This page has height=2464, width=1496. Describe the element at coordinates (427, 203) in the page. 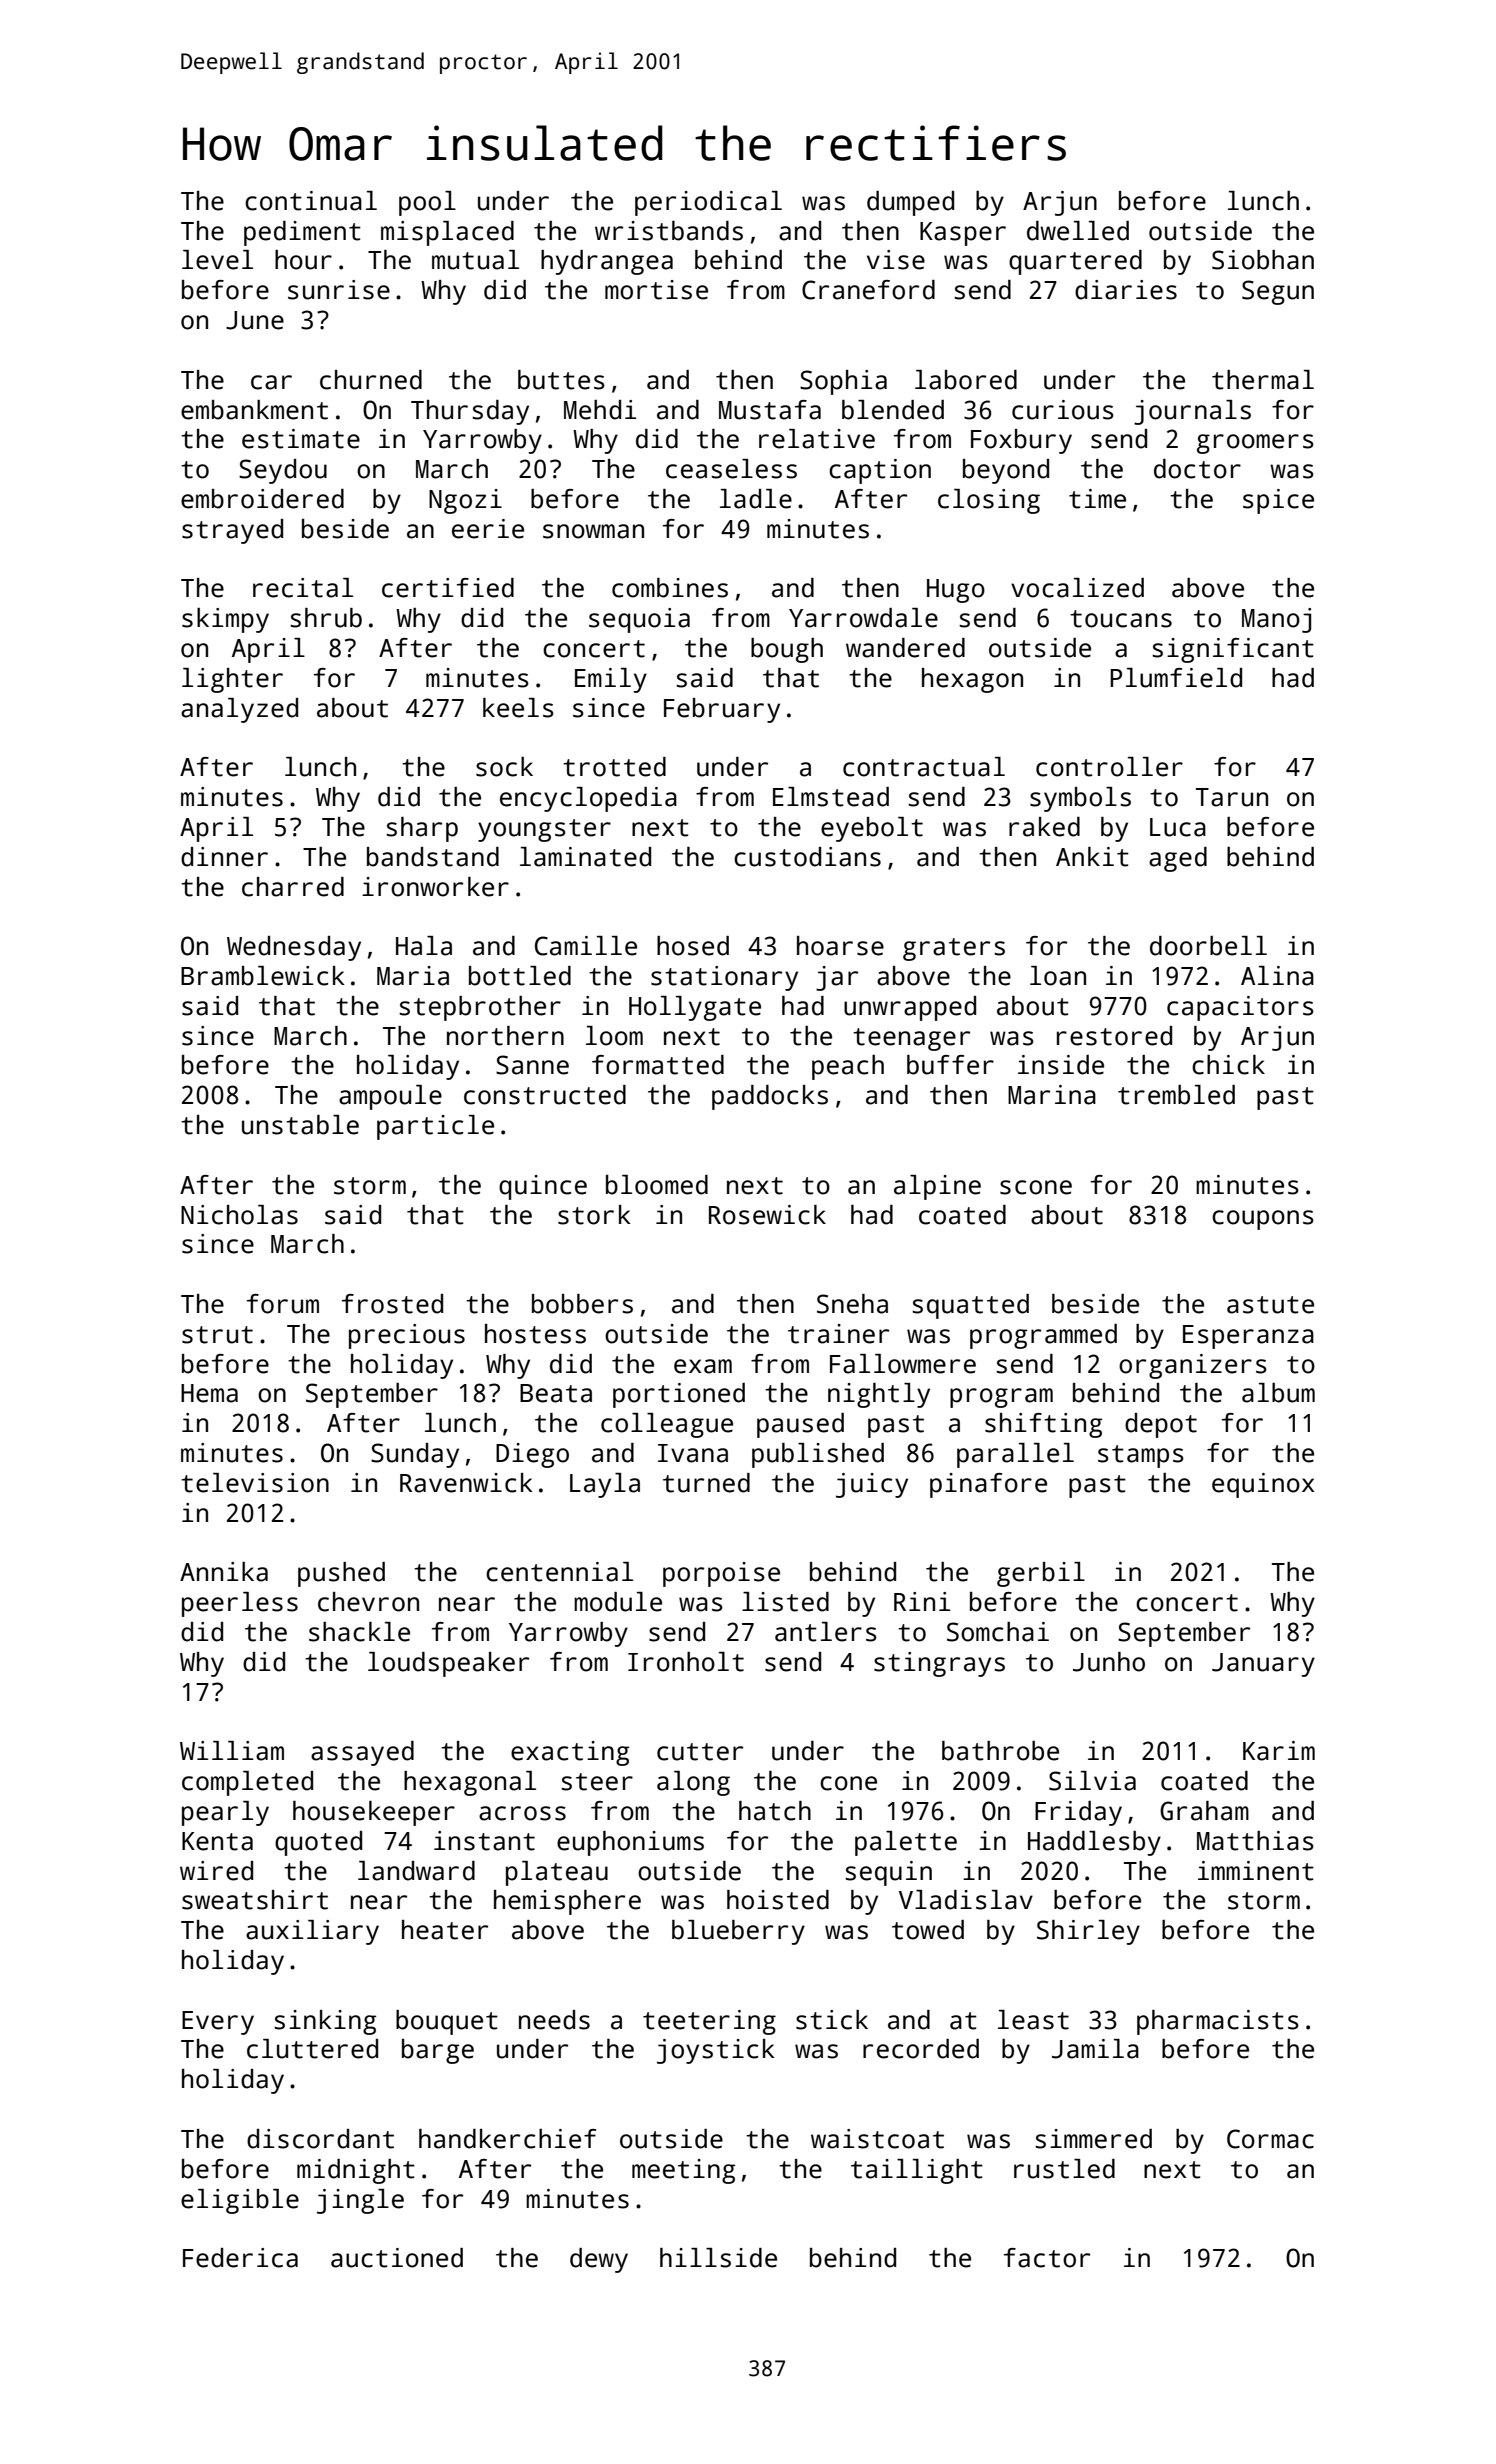

I see `pool` at that location.
